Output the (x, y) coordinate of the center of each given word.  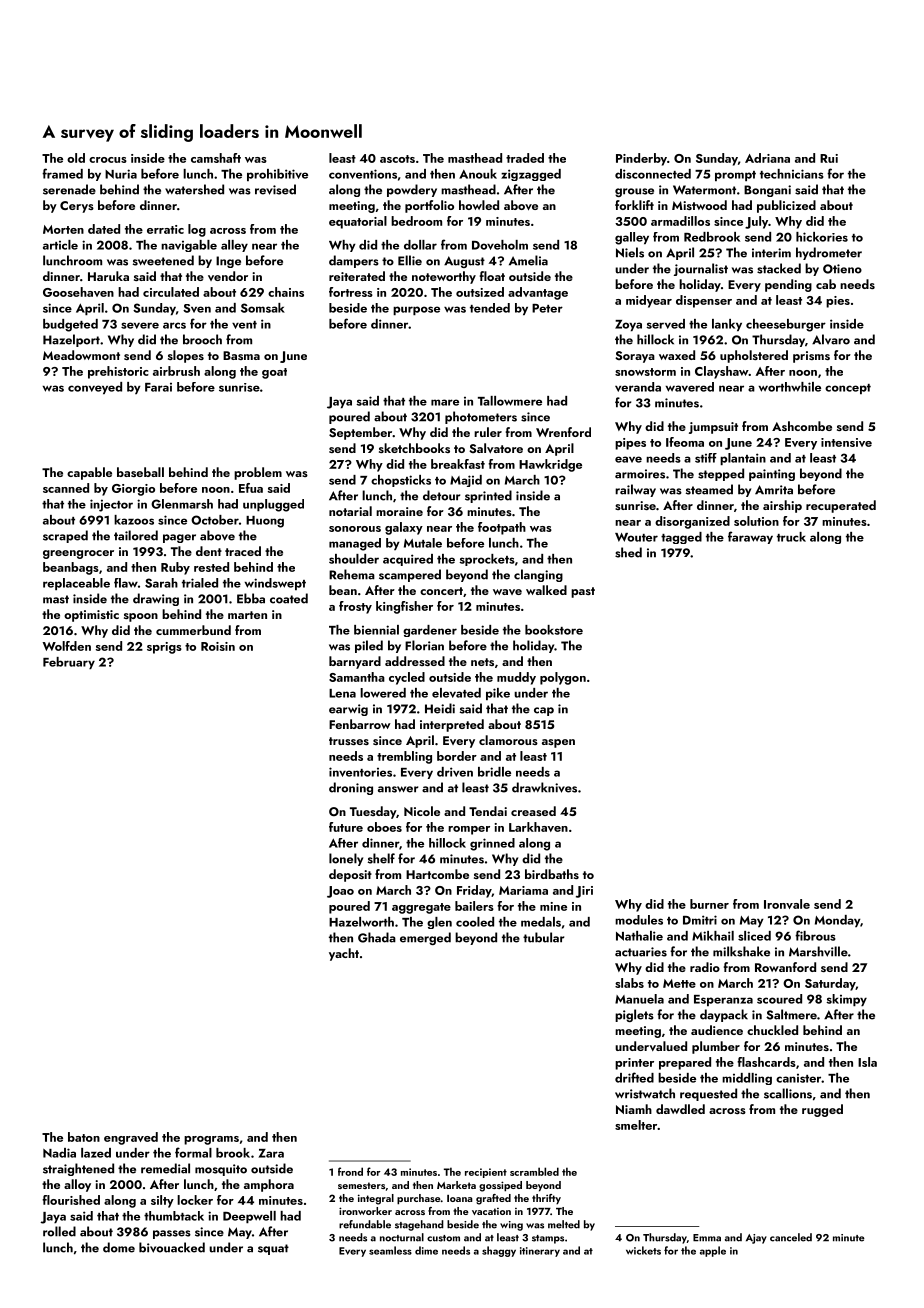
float (492, 276)
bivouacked (172, 1247)
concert (441, 591)
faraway (750, 537)
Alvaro (831, 339)
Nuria (121, 174)
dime (426, 1250)
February (69, 663)
